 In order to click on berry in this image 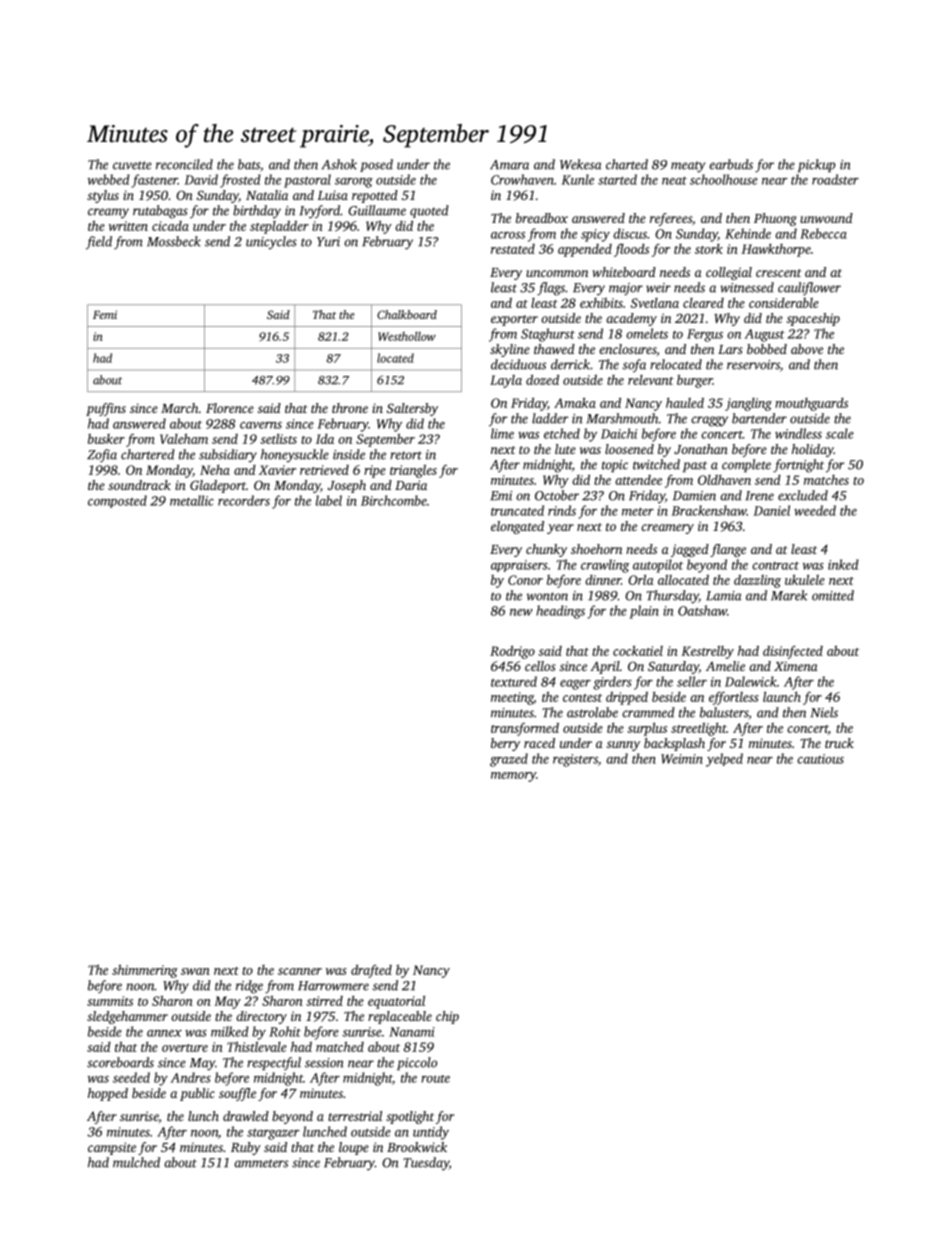, I will do `click(505, 744)`.
